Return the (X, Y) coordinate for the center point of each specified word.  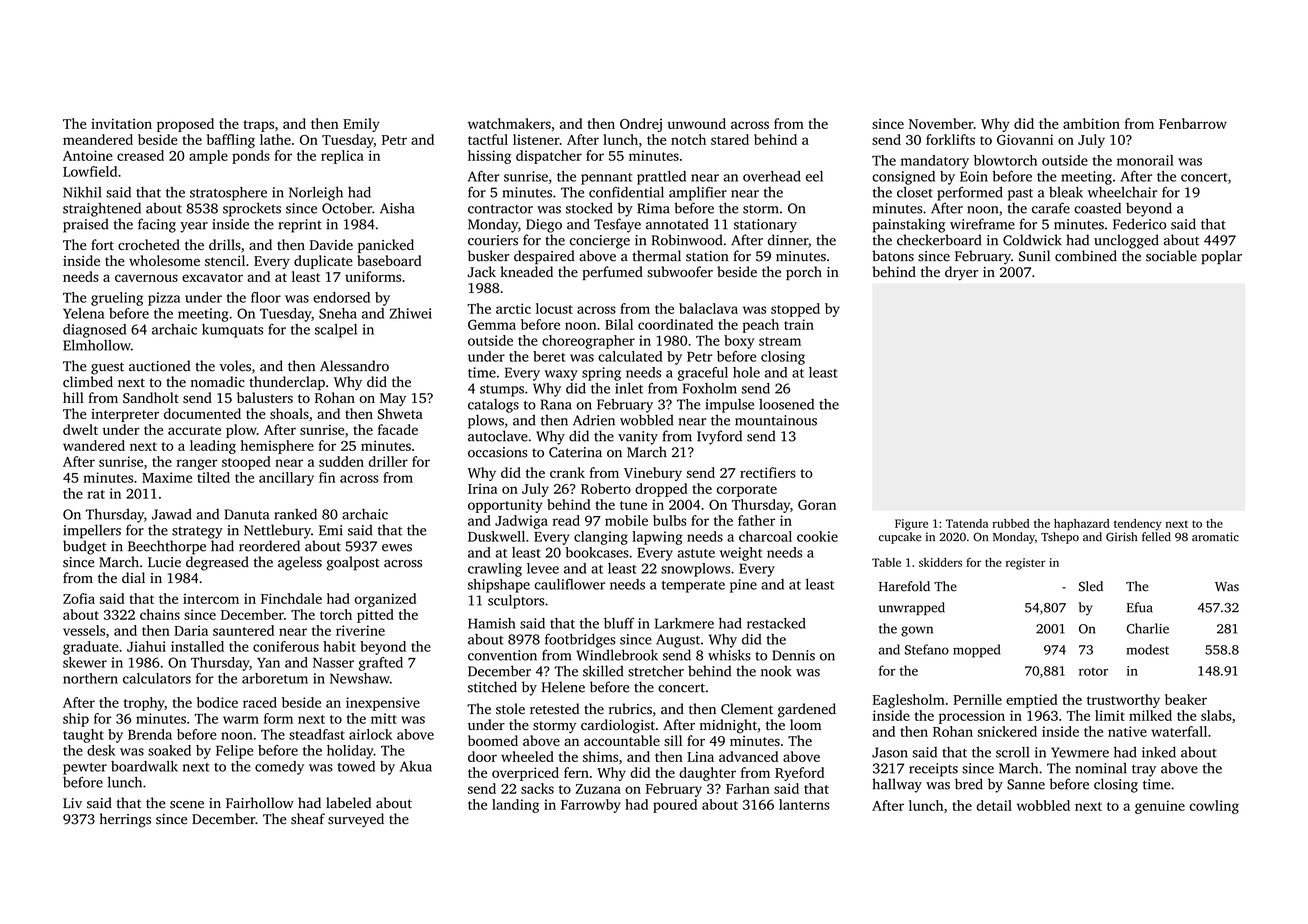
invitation (121, 123)
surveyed (356, 820)
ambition (1091, 123)
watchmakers (509, 123)
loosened (786, 404)
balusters (265, 397)
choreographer (588, 342)
